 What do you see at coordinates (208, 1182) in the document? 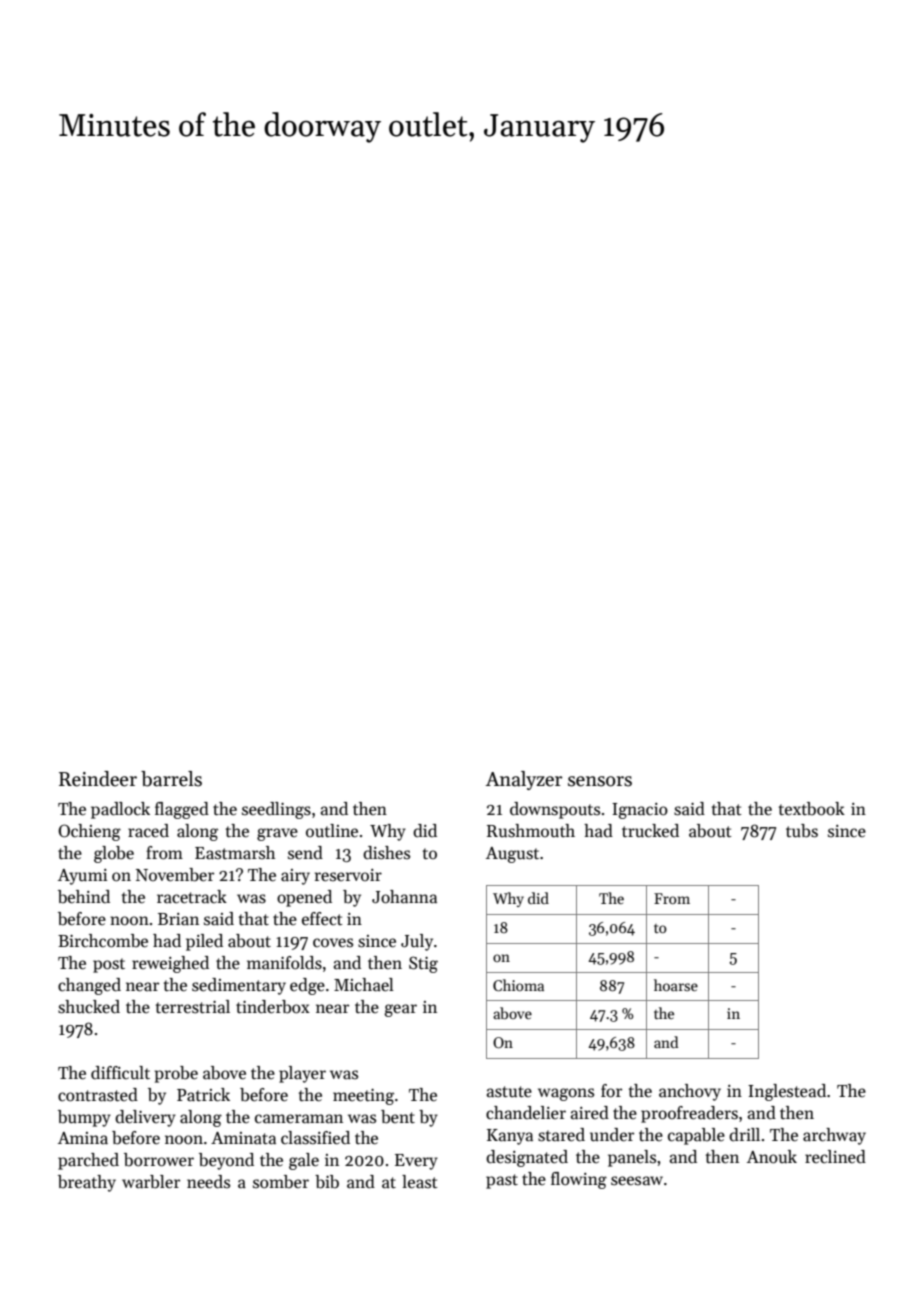
I see `needs` at bounding box center [208, 1182].
